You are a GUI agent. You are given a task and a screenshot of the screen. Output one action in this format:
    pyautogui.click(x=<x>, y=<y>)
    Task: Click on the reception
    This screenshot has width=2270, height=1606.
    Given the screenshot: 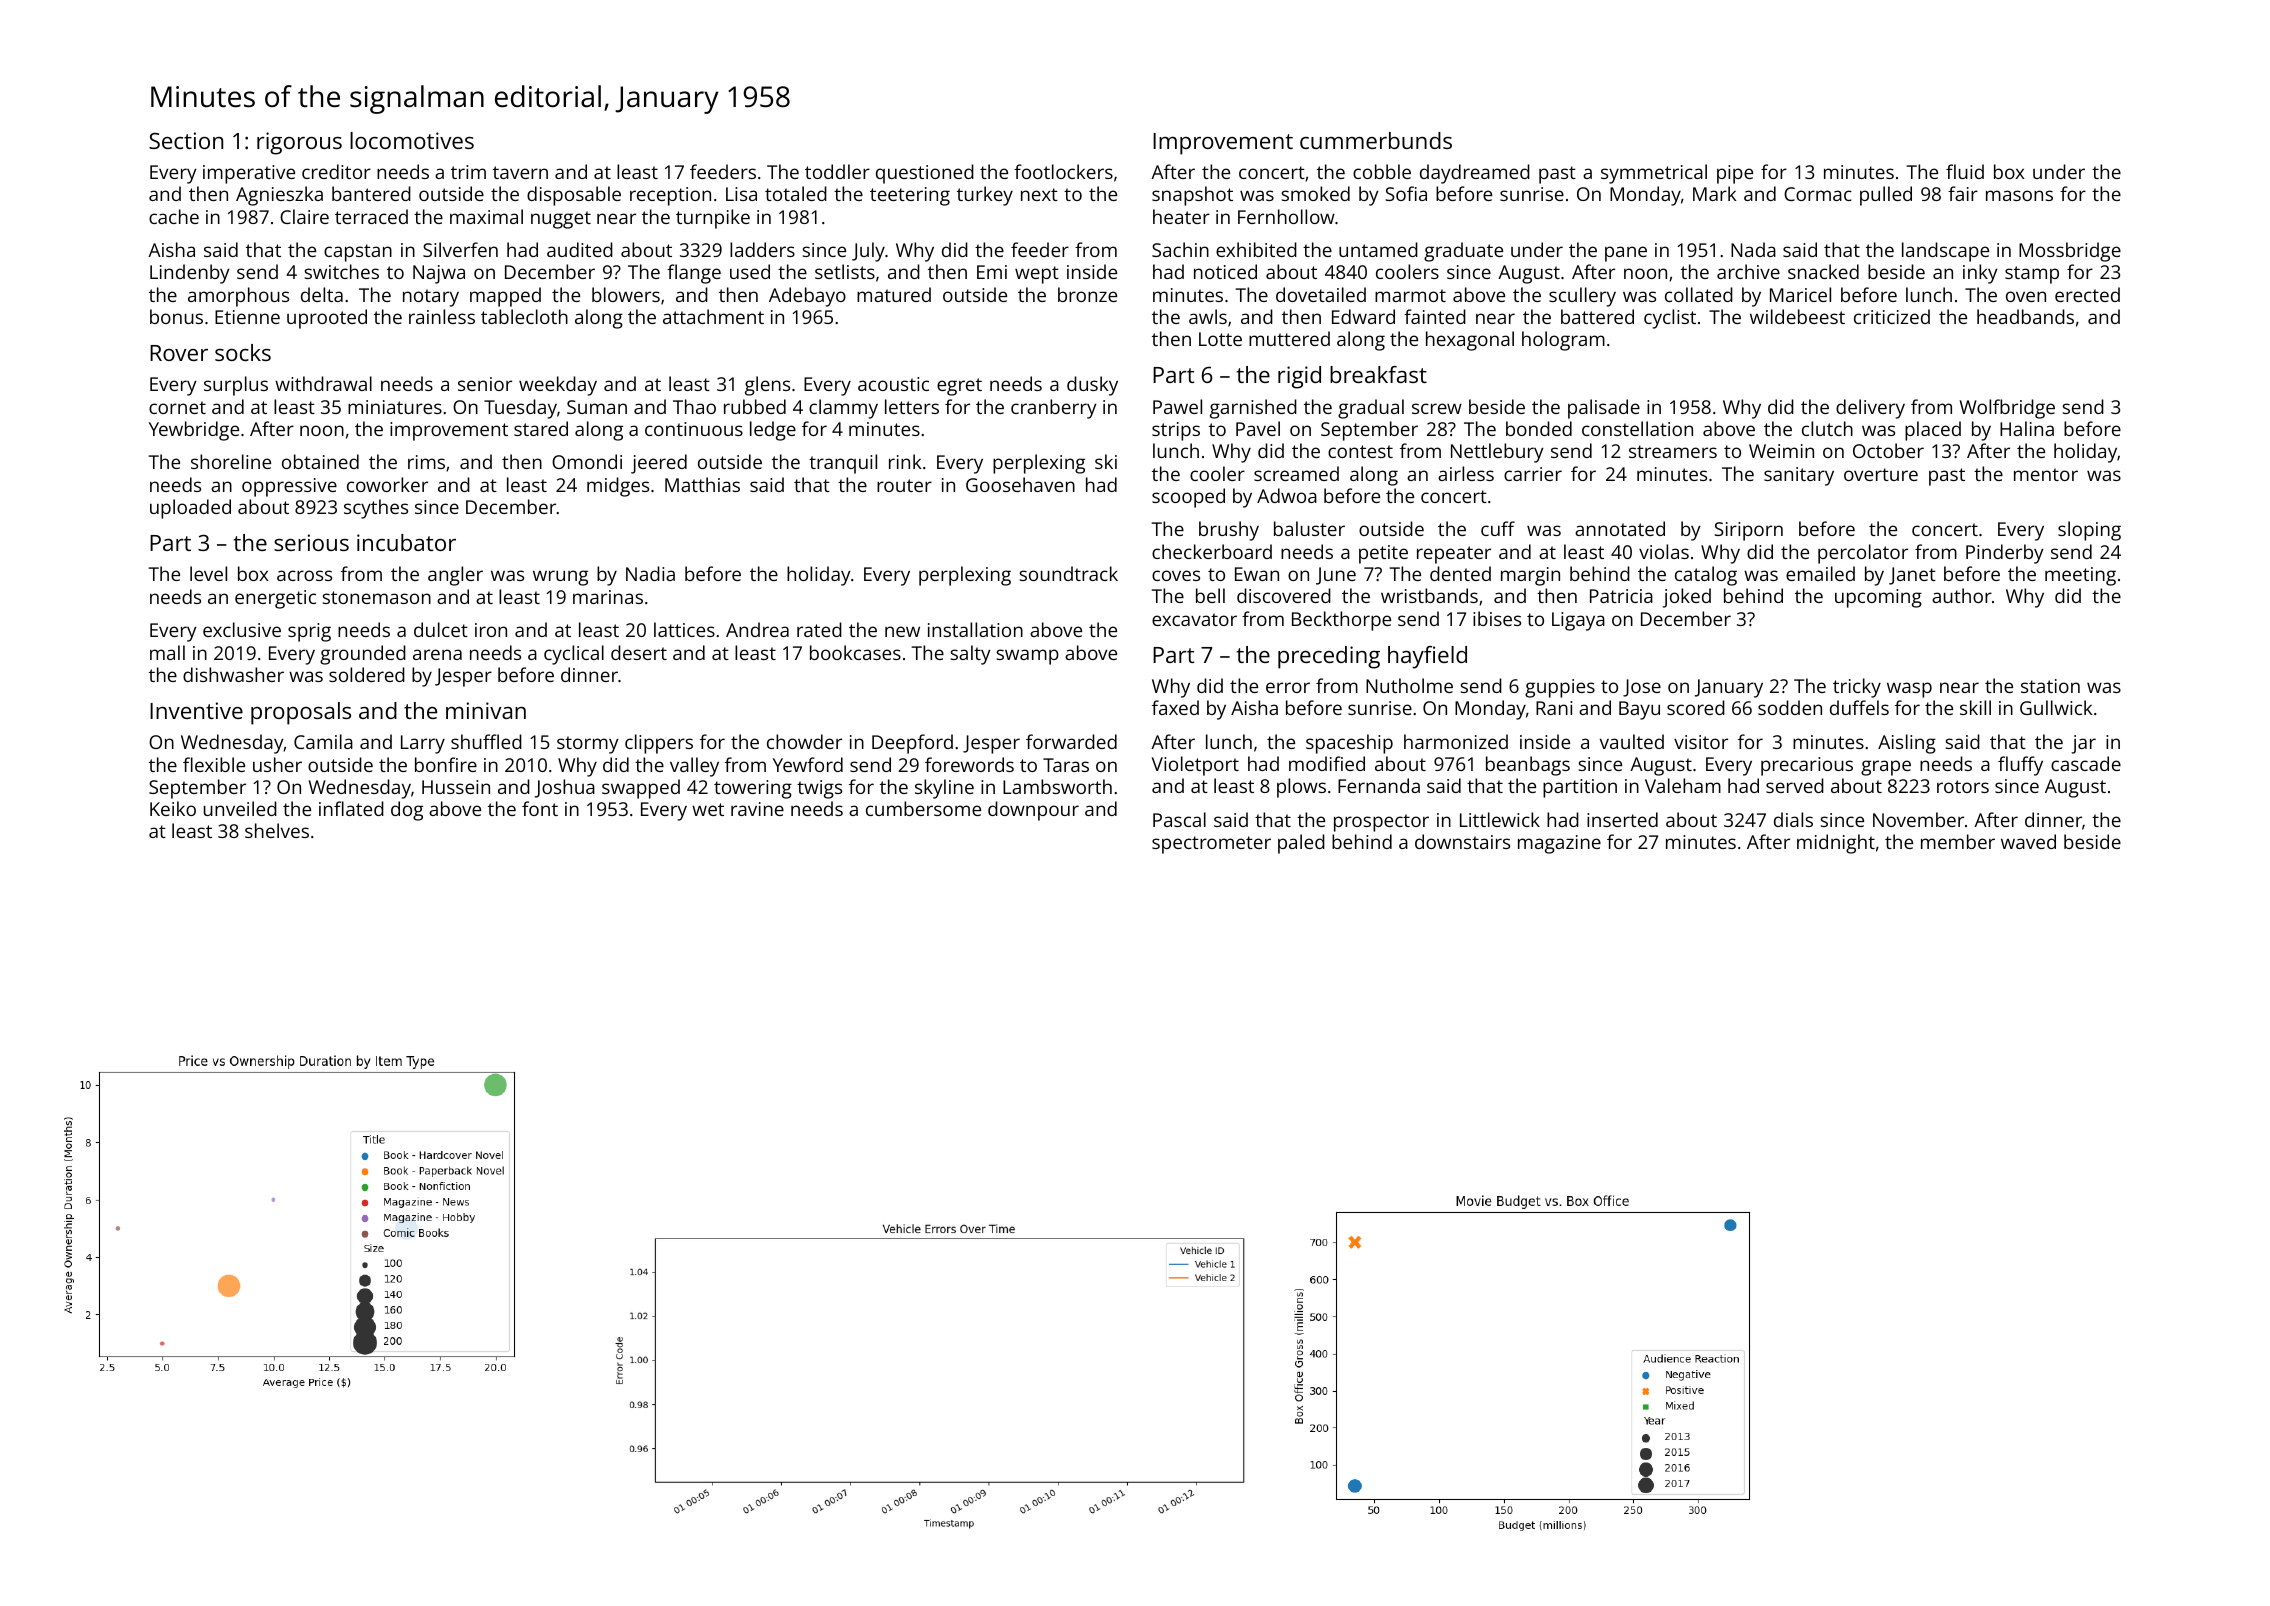 What is the action you would take?
    pyautogui.click(x=670, y=196)
